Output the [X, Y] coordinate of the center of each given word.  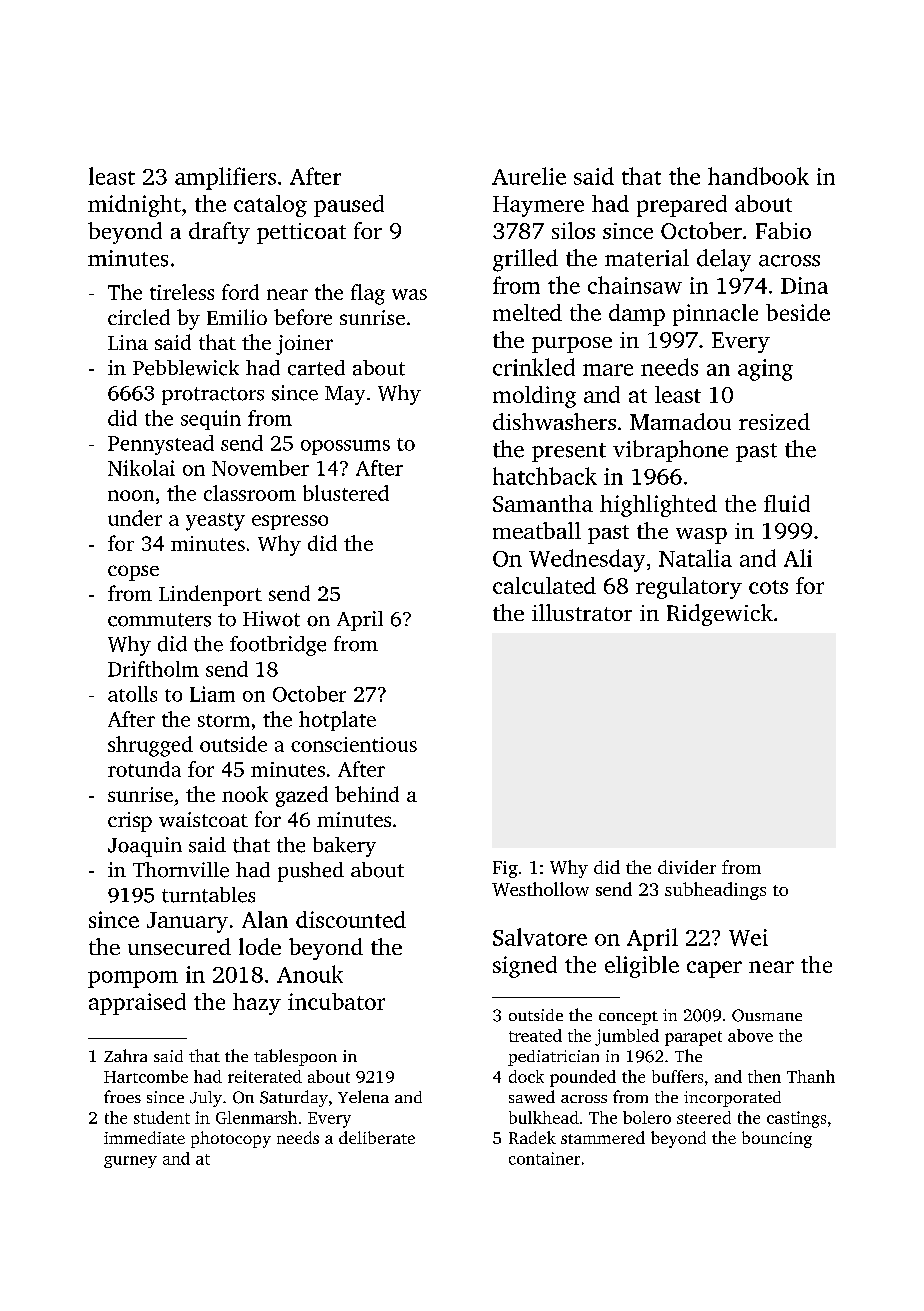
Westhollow [540, 889]
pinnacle [715, 315]
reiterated [265, 1076]
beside [798, 312]
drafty [219, 233]
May [345, 395]
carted [316, 368]
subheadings [715, 891]
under [135, 518]
